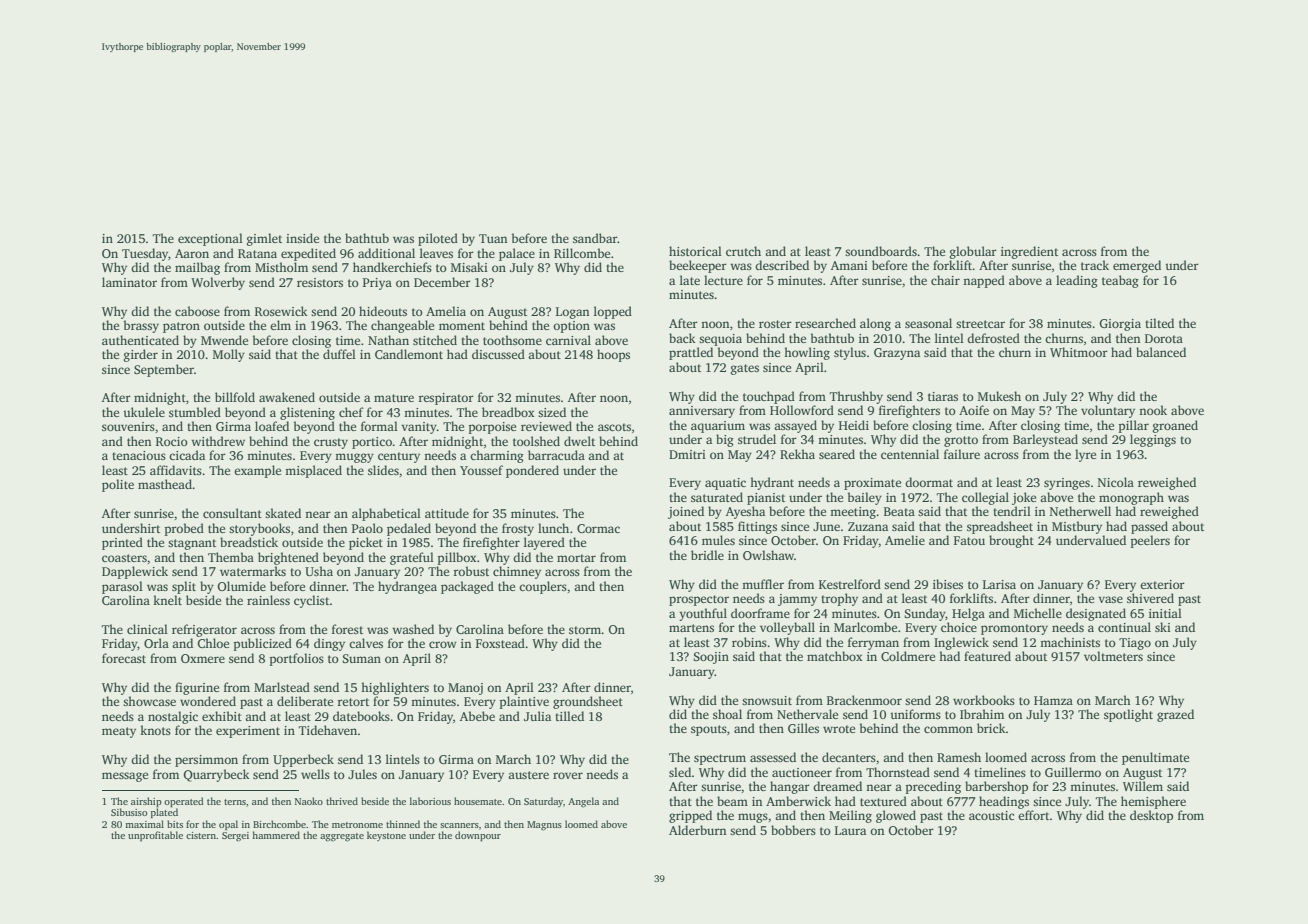 The image size is (1308, 924). Describe the element at coordinates (498, 354) in the document. I see `discussed` at that location.
